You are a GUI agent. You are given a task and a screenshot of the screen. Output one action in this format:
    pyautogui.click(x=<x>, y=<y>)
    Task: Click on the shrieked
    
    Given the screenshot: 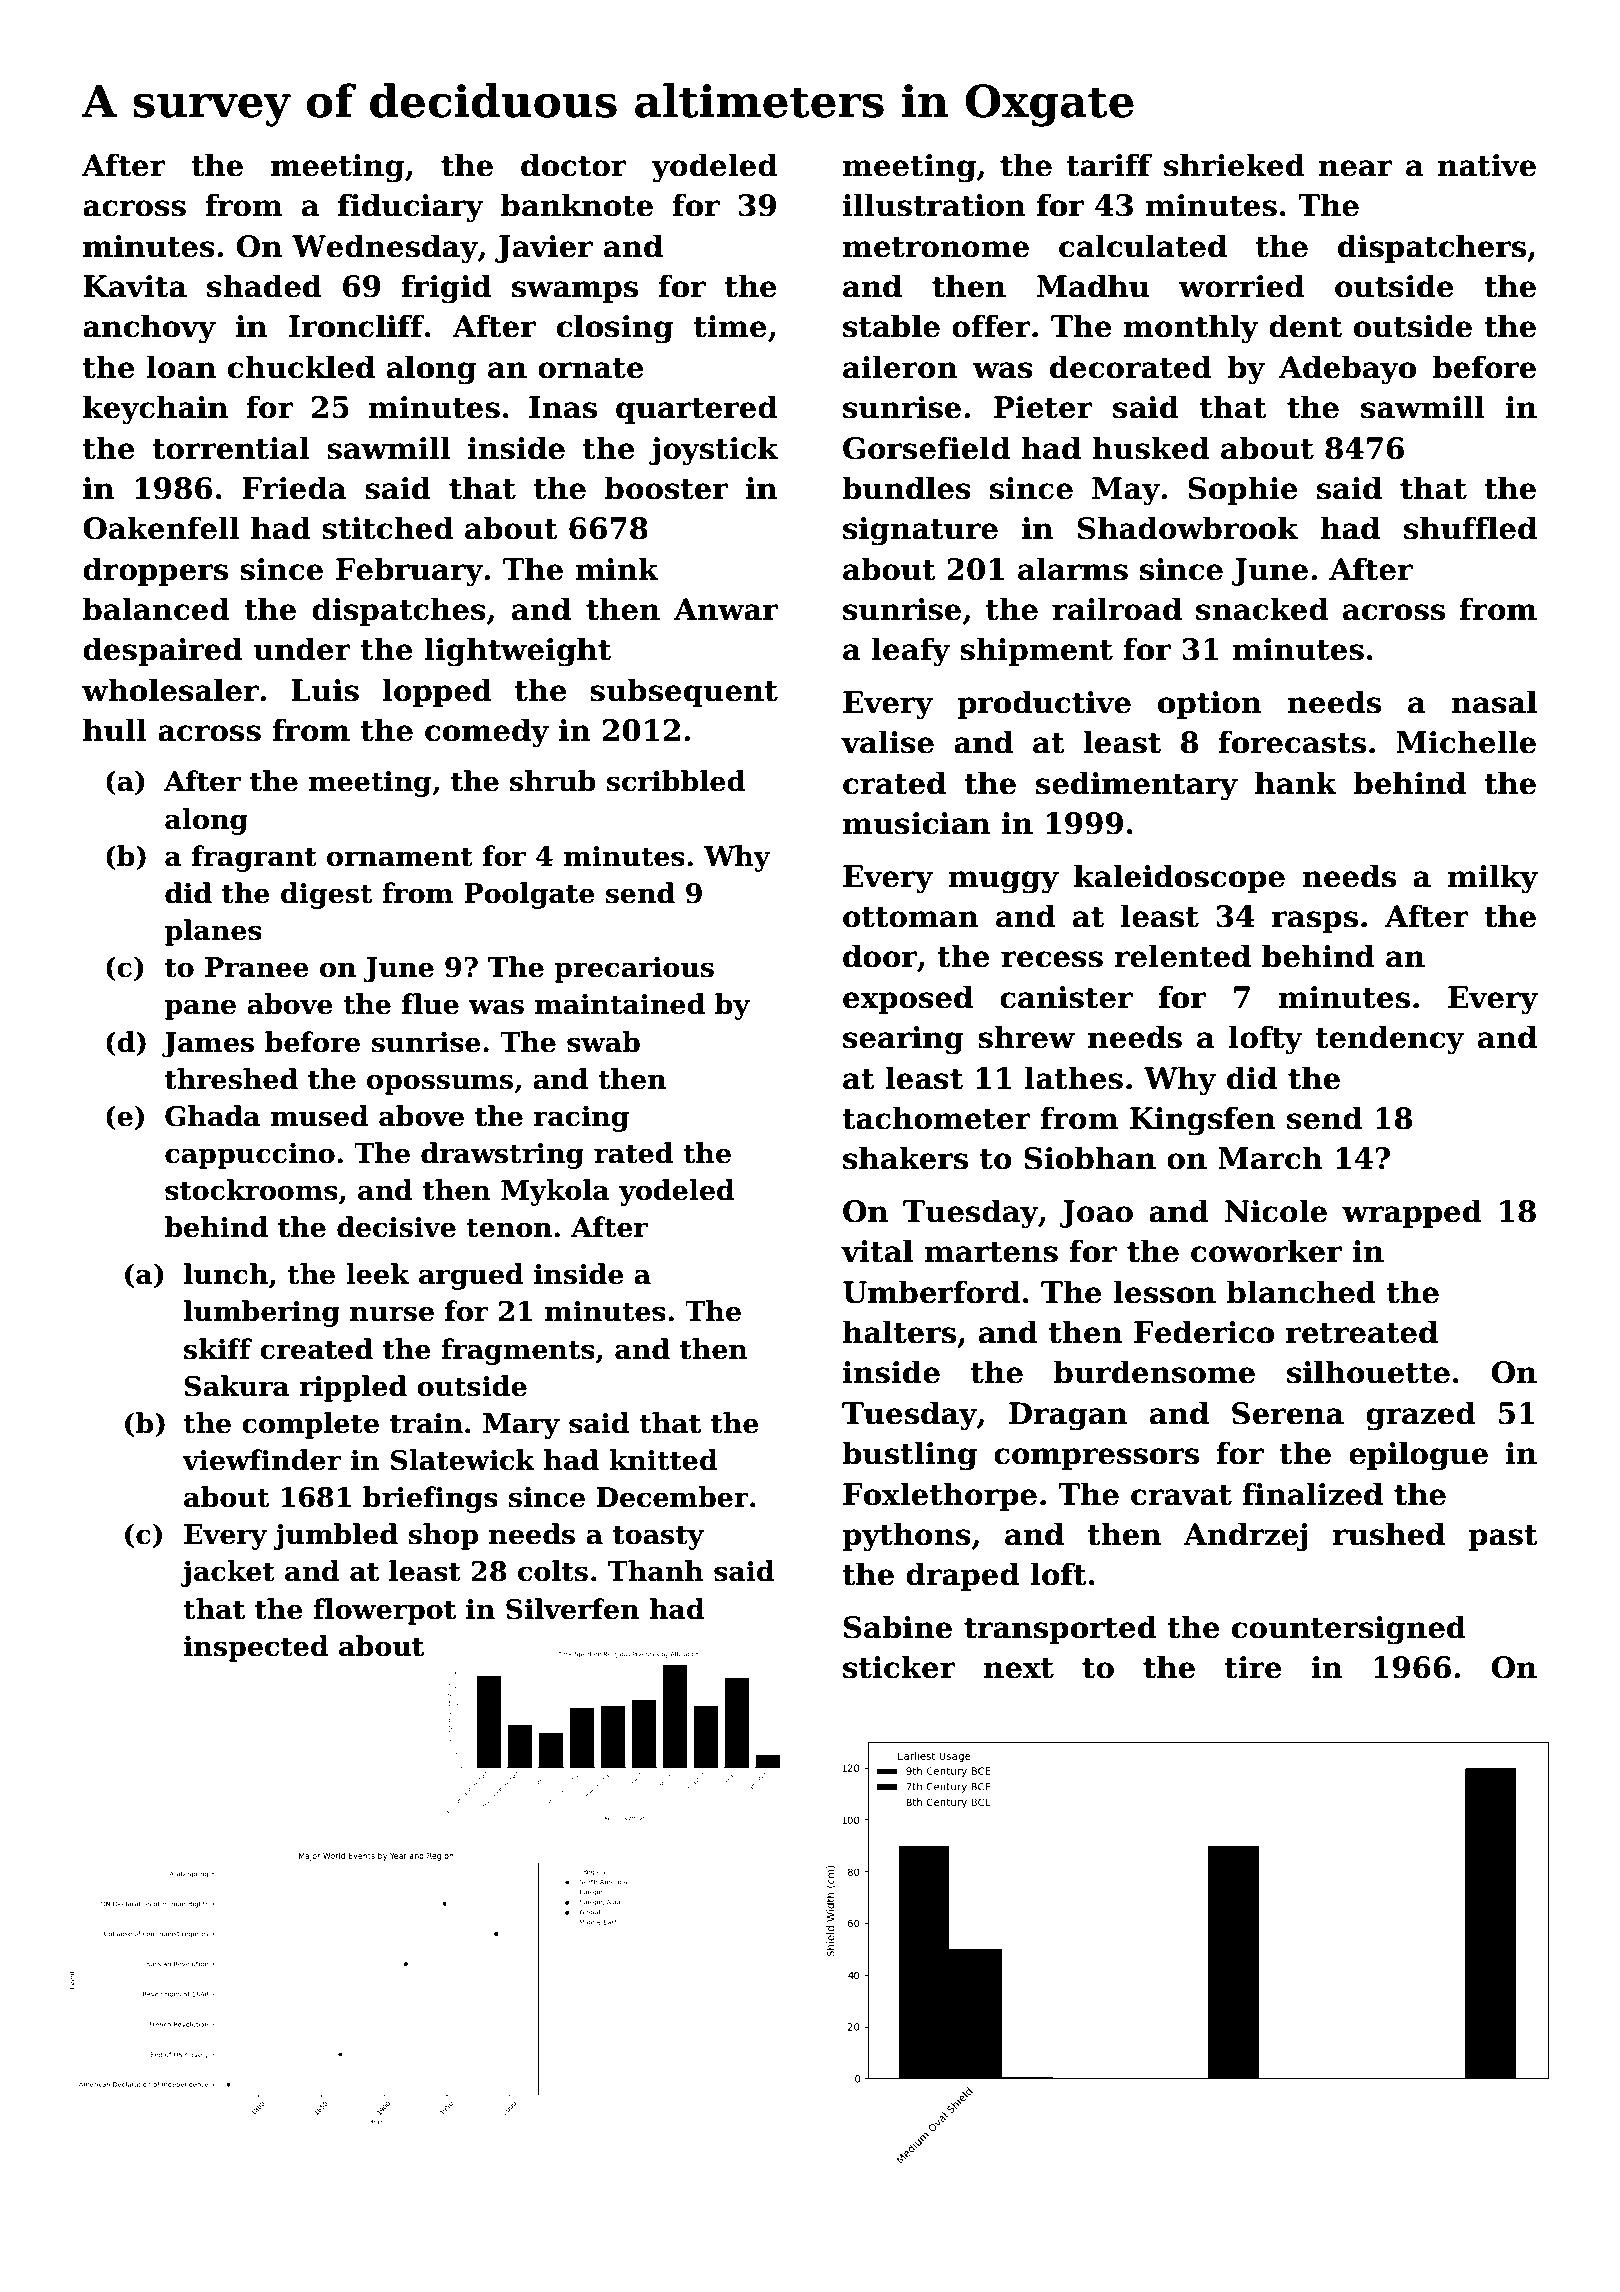 What is the action you would take?
    pyautogui.click(x=1234, y=165)
